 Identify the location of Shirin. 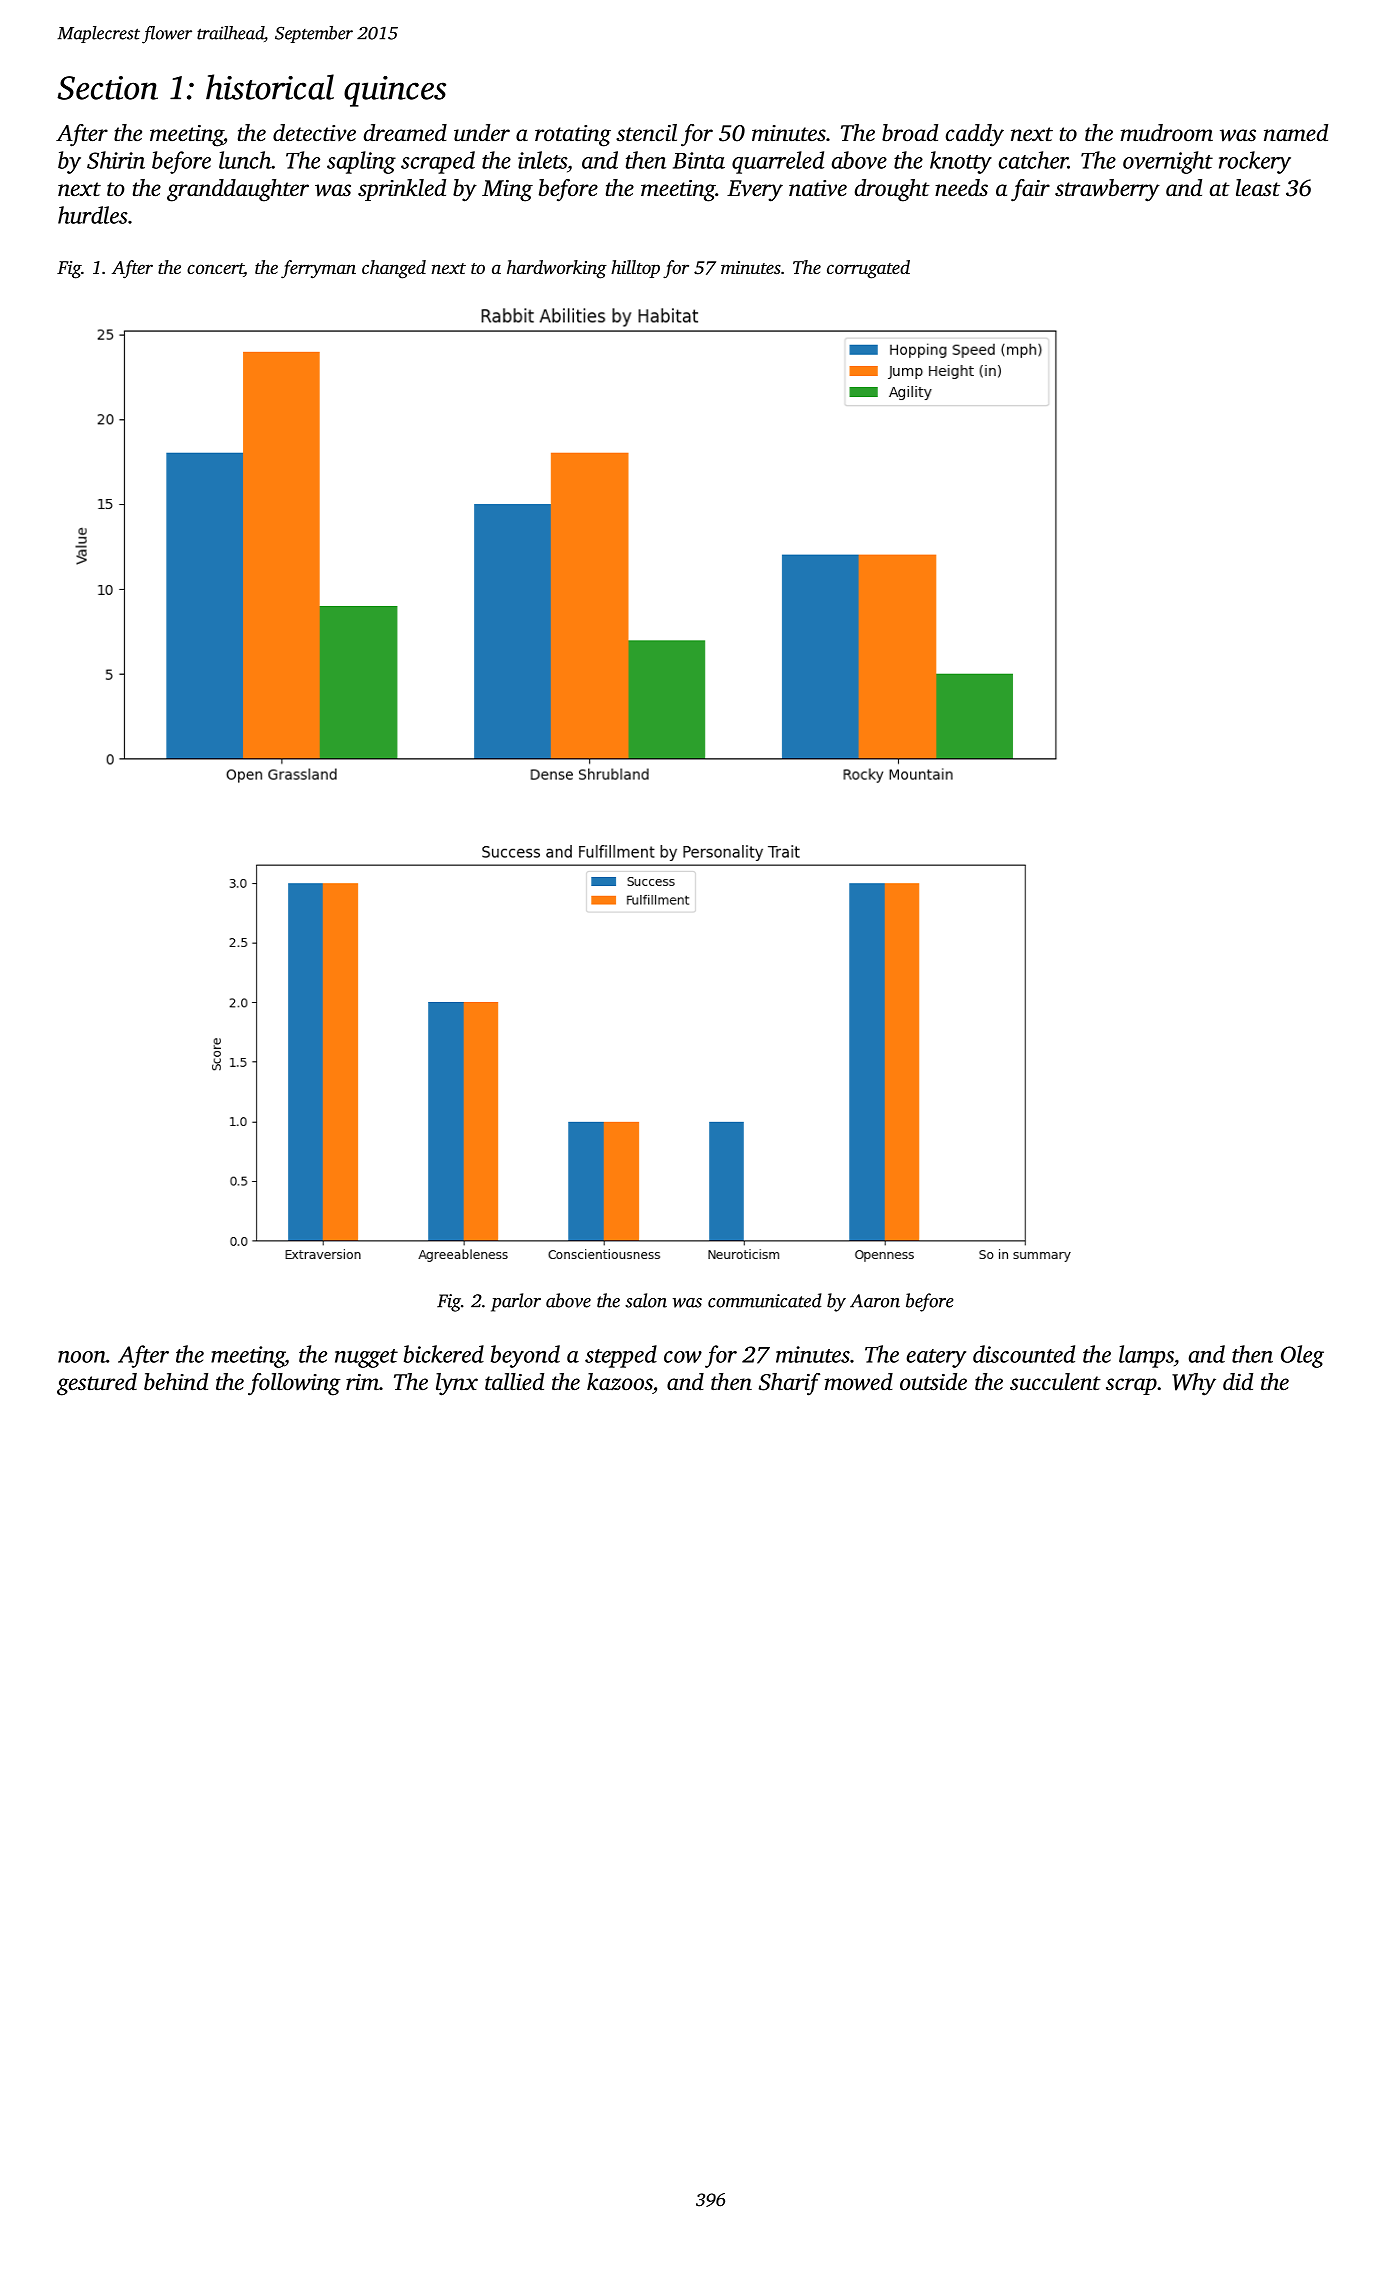
(116, 160).
